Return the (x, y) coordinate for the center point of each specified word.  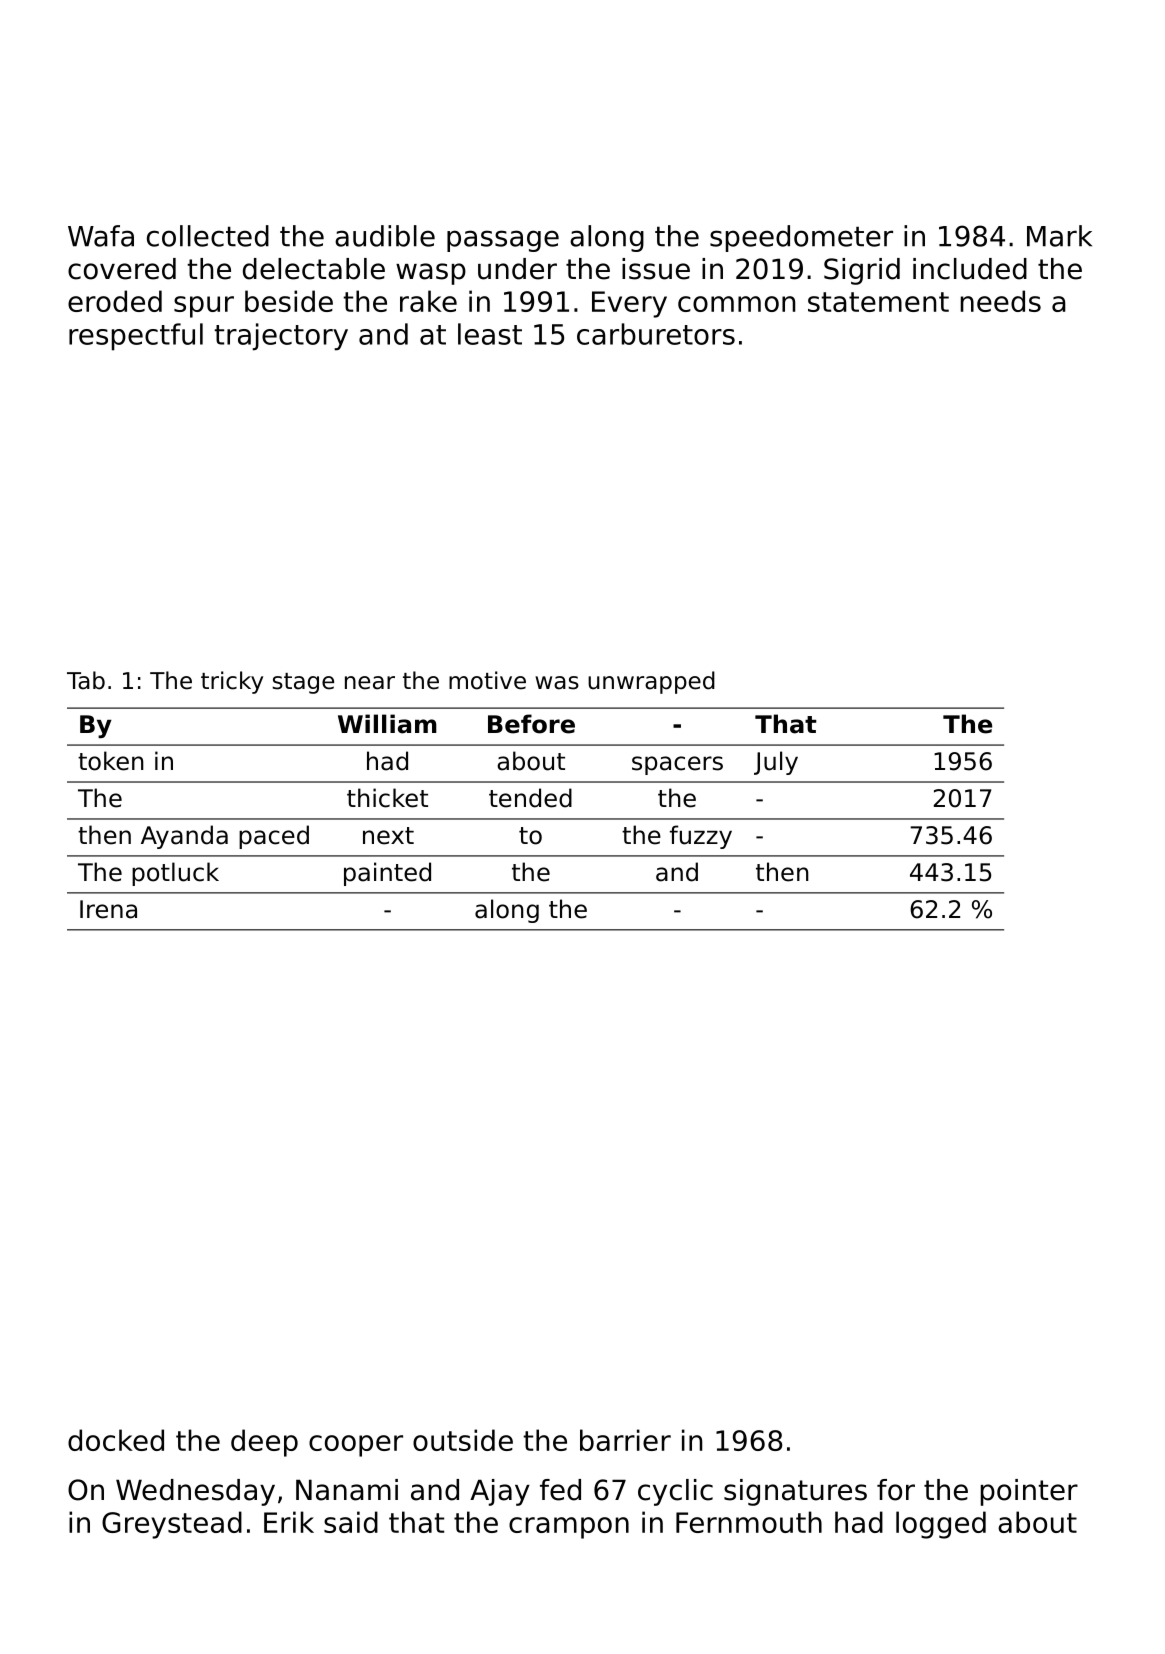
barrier (625, 1440)
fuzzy (701, 837)
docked (116, 1440)
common (736, 304)
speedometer (801, 238)
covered (122, 269)
